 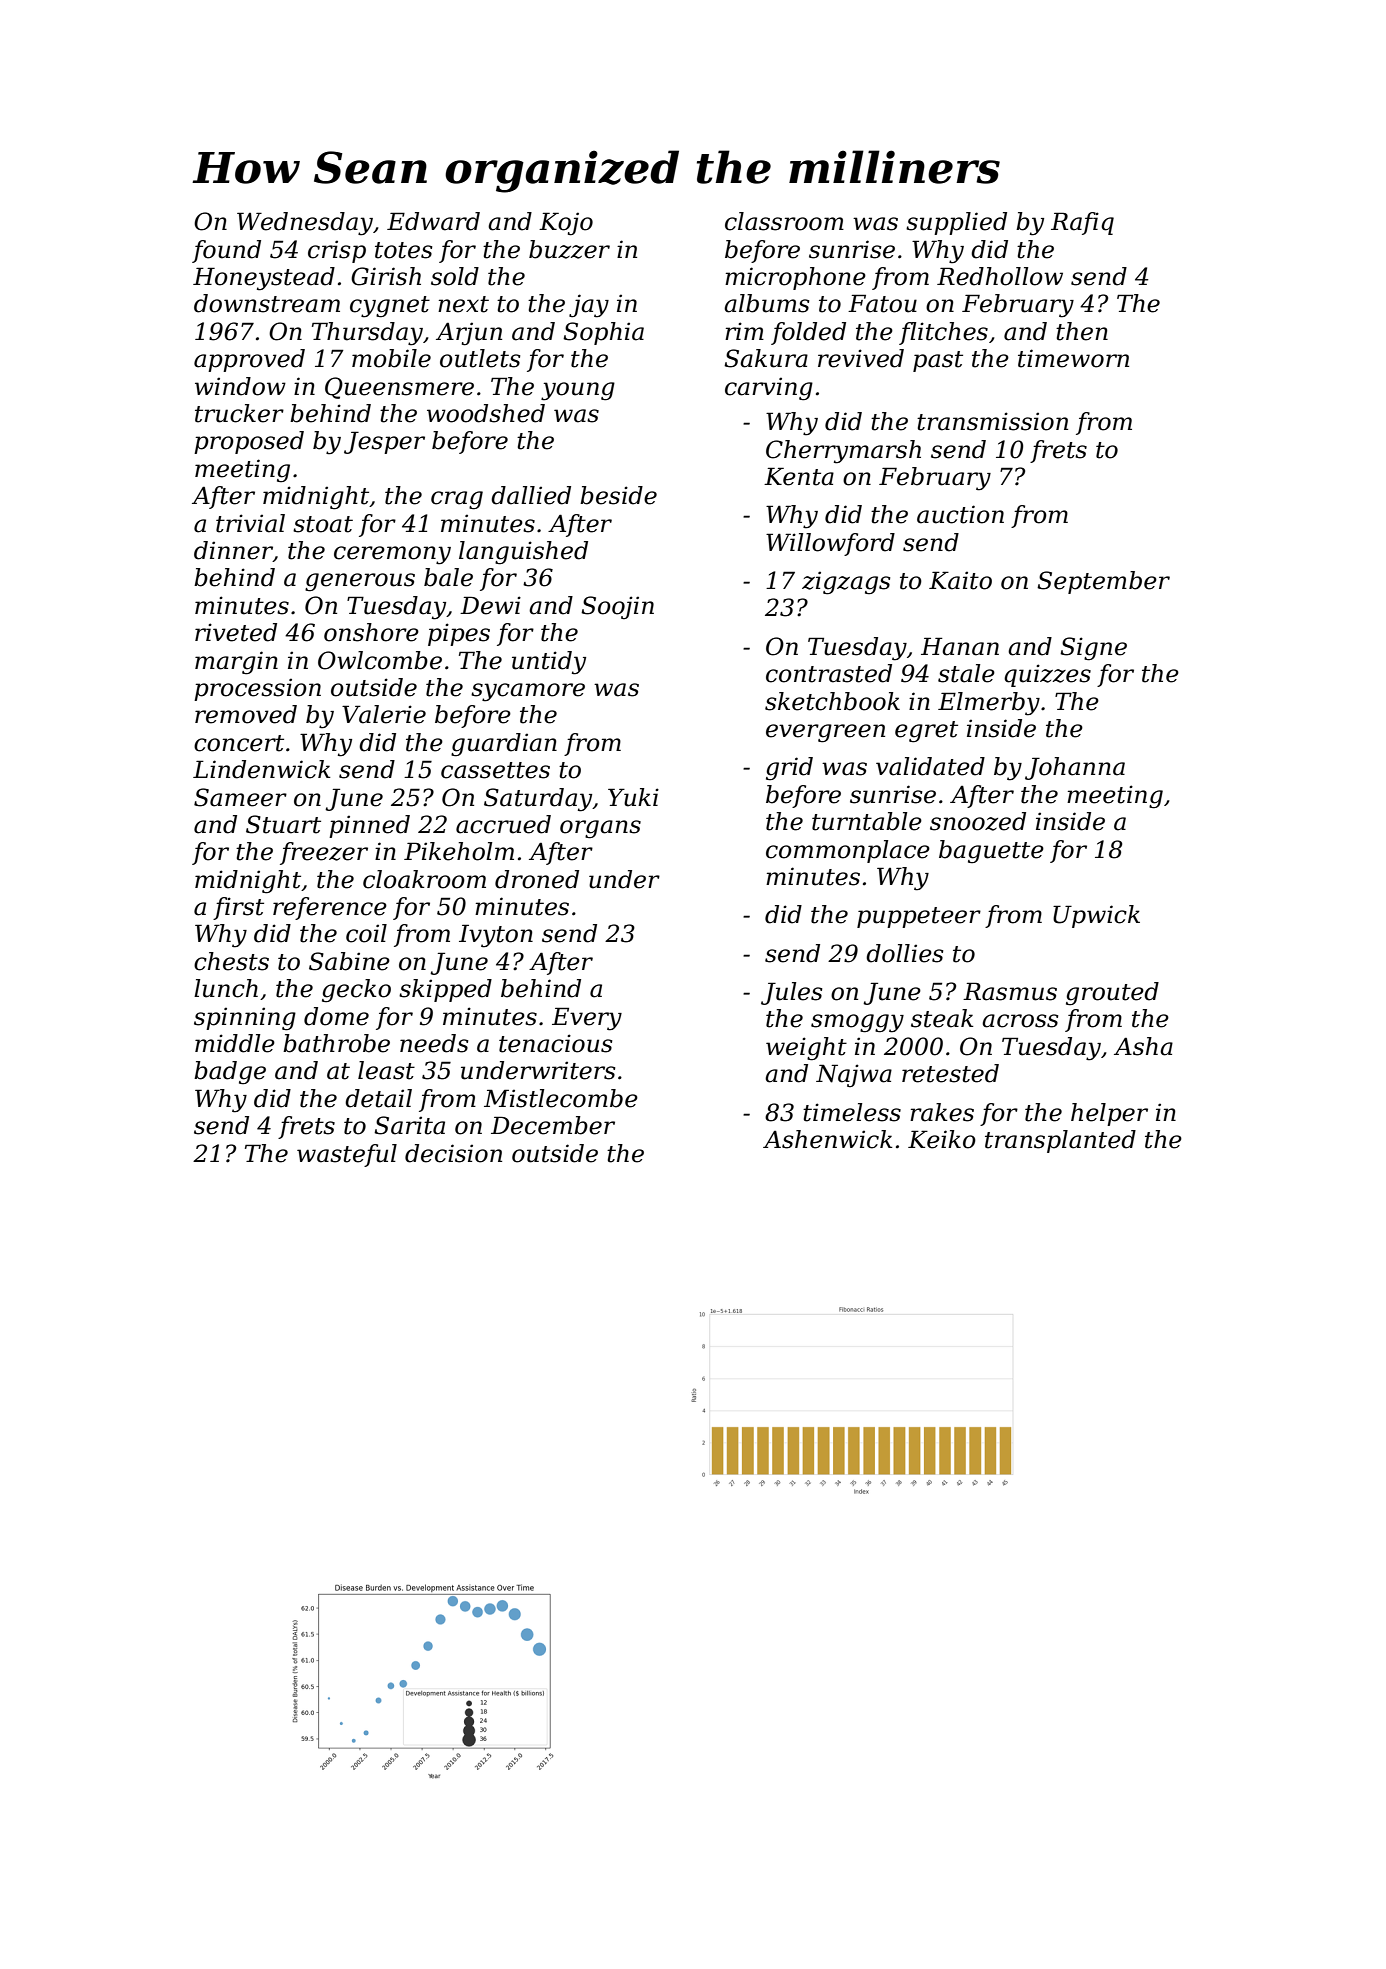 I want to click on buzzer, so click(x=569, y=249).
